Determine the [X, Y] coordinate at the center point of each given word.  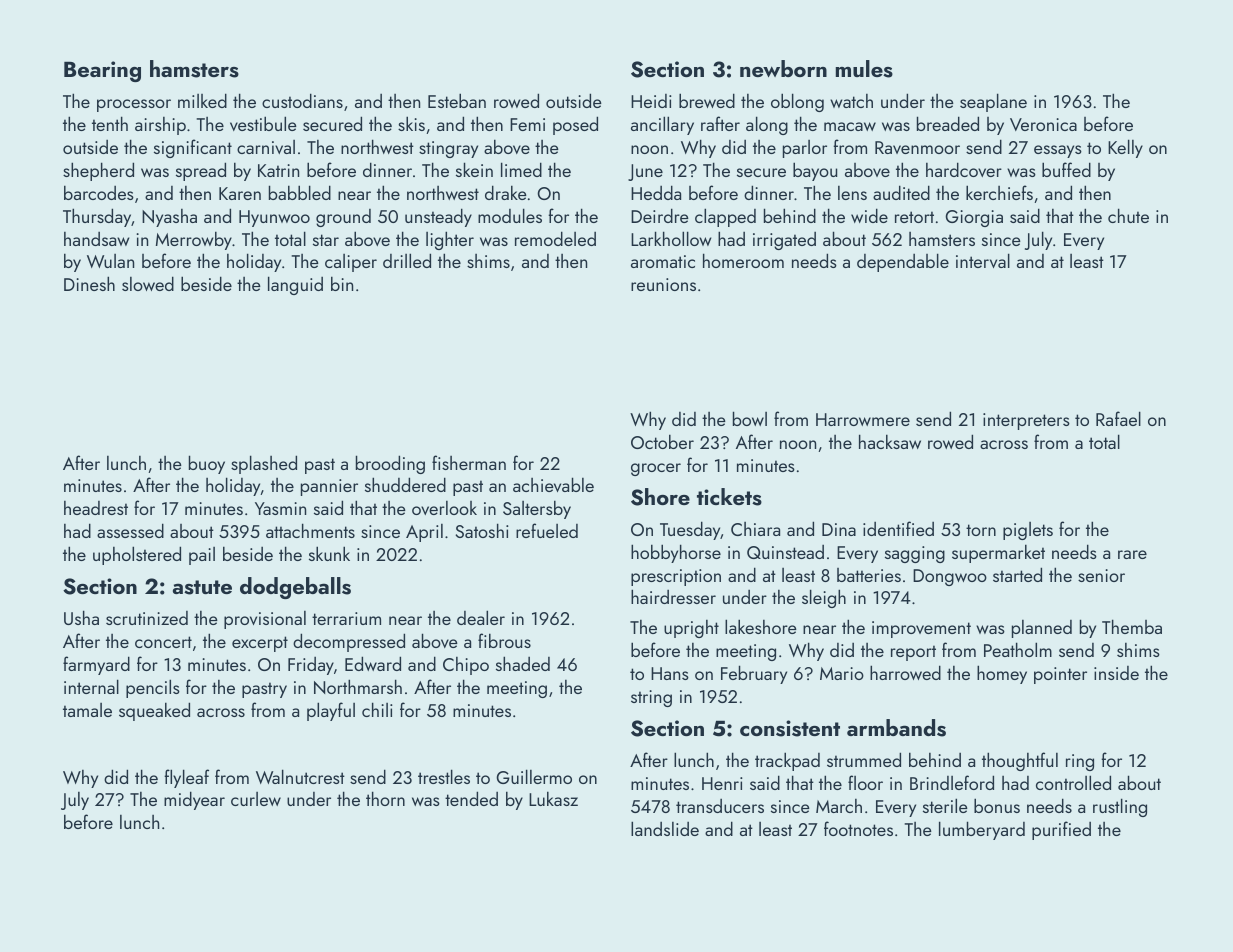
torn [981, 530]
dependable [903, 262]
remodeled [555, 238]
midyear [194, 800]
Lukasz [553, 798]
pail [202, 556]
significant [193, 148]
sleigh [824, 598]
